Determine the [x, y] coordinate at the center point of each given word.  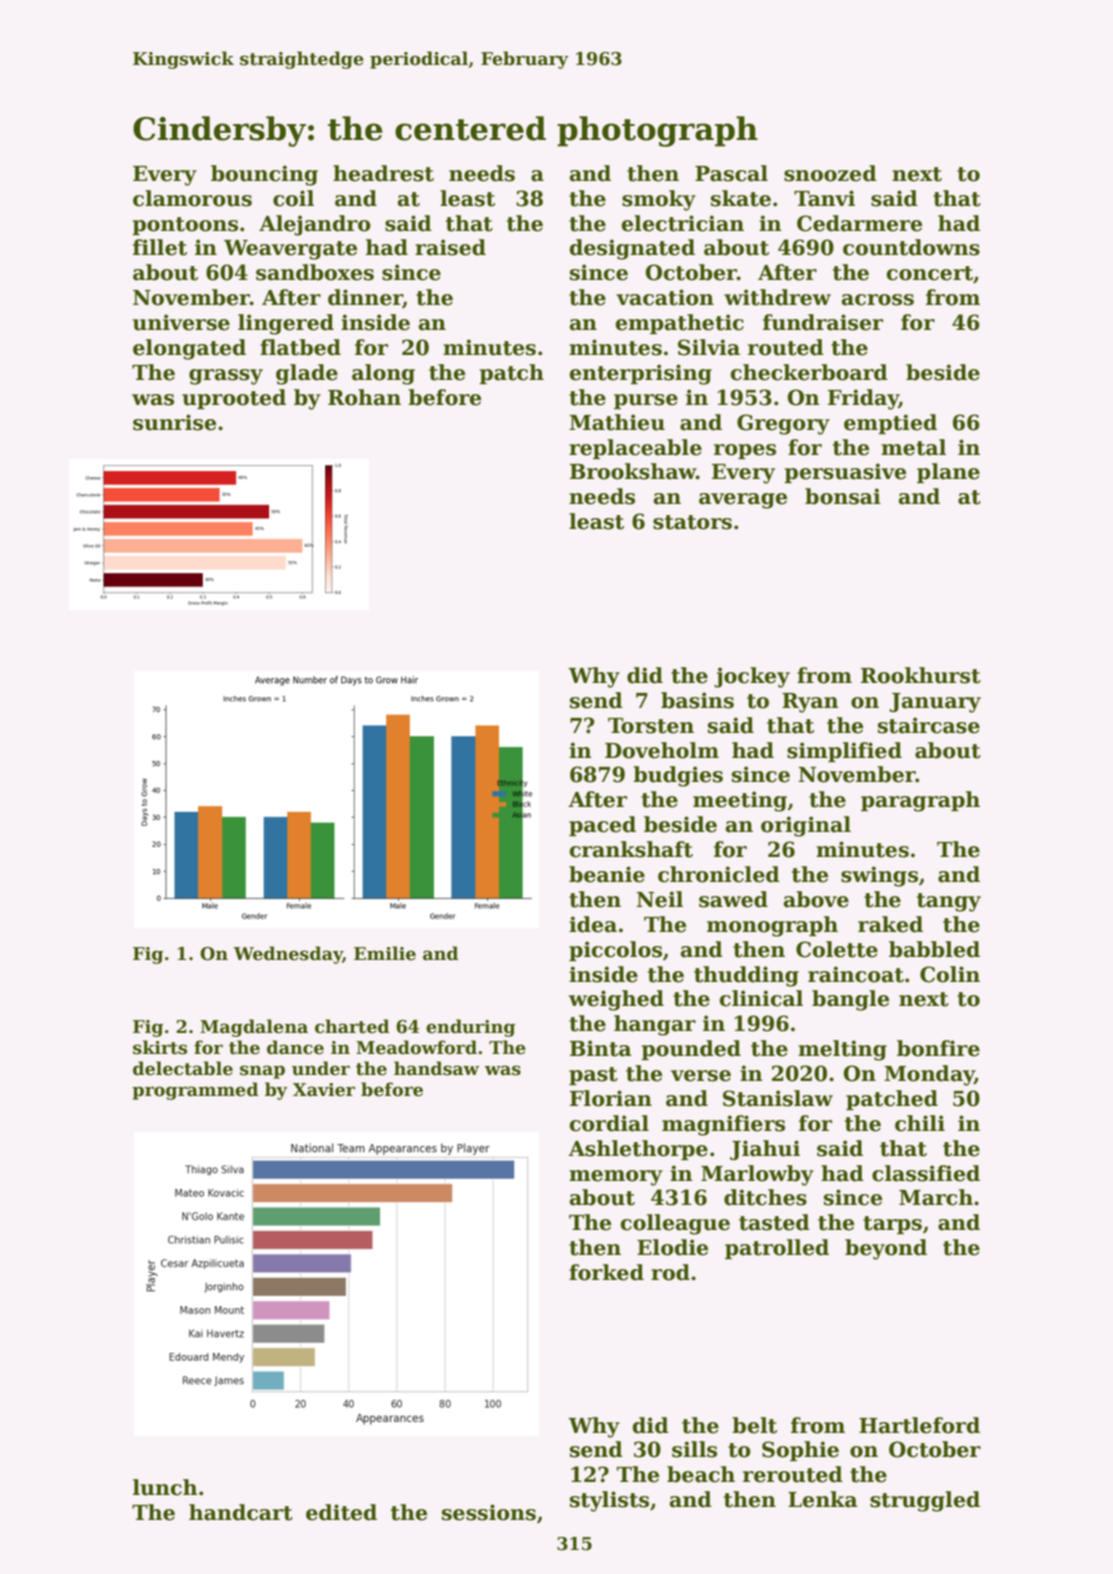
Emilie [385, 953]
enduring [471, 1028]
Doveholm [662, 750]
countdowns [911, 247]
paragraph [920, 801]
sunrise [174, 422]
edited [341, 1512]
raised [450, 247]
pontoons [185, 226]
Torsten [651, 726]
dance [295, 1047]
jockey [752, 677]
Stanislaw [778, 1098]
